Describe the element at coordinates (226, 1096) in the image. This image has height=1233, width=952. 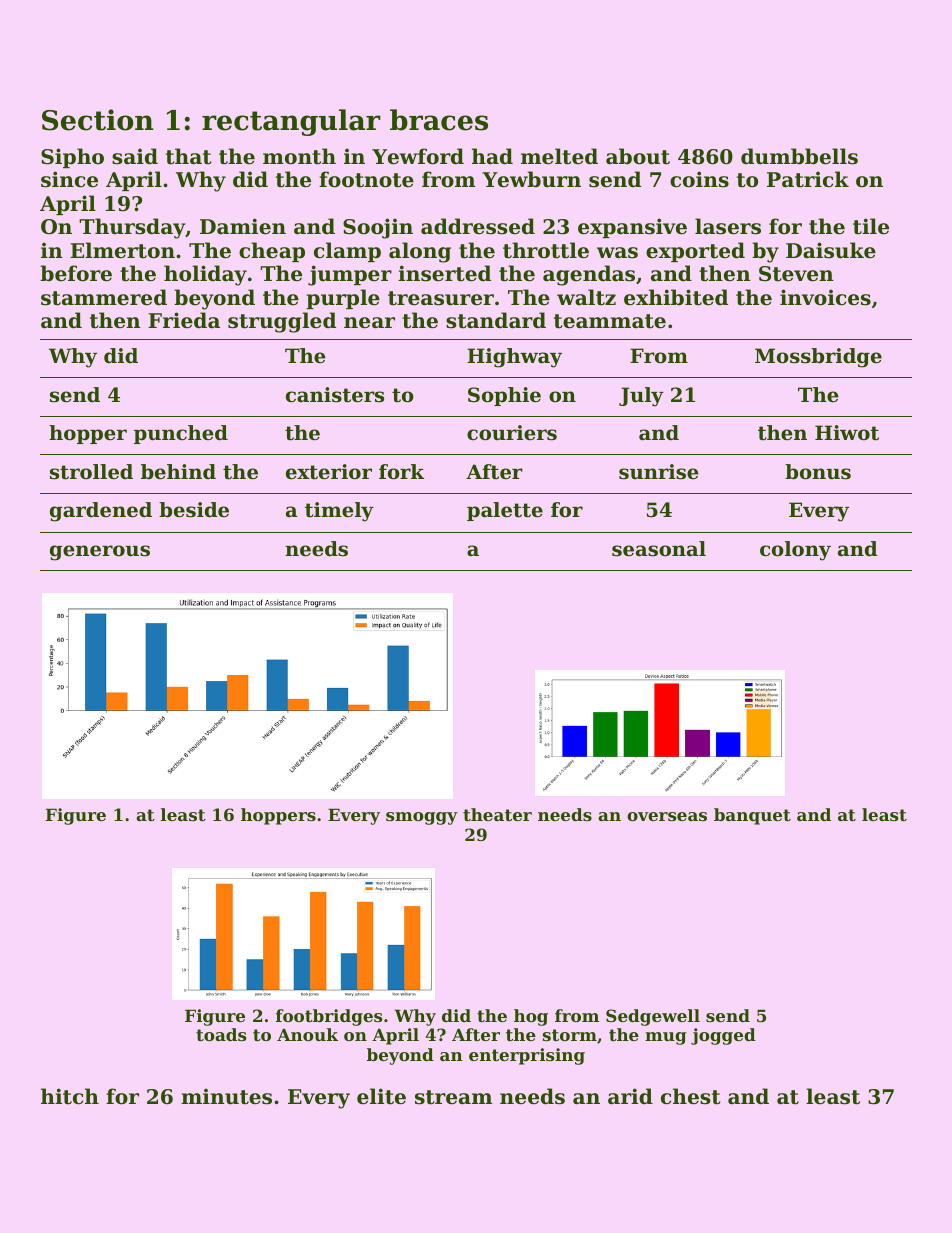
I see `minutes` at that location.
